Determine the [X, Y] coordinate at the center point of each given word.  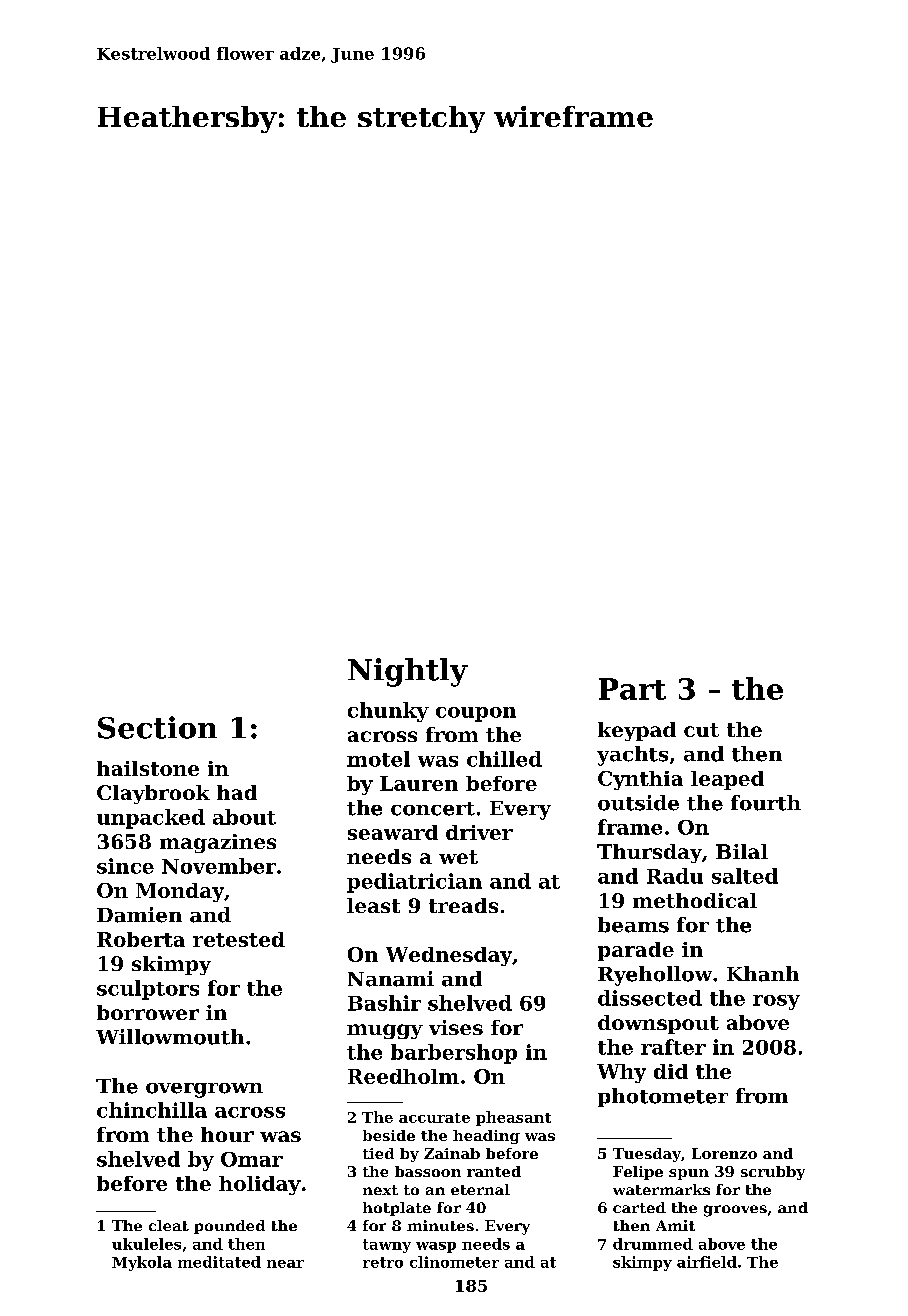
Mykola [142, 1263]
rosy [776, 1002]
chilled [504, 759]
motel [378, 759]
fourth [766, 803]
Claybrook [153, 794]
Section [157, 727]
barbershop [454, 1054]
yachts [632, 756]
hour [227, 1134]
